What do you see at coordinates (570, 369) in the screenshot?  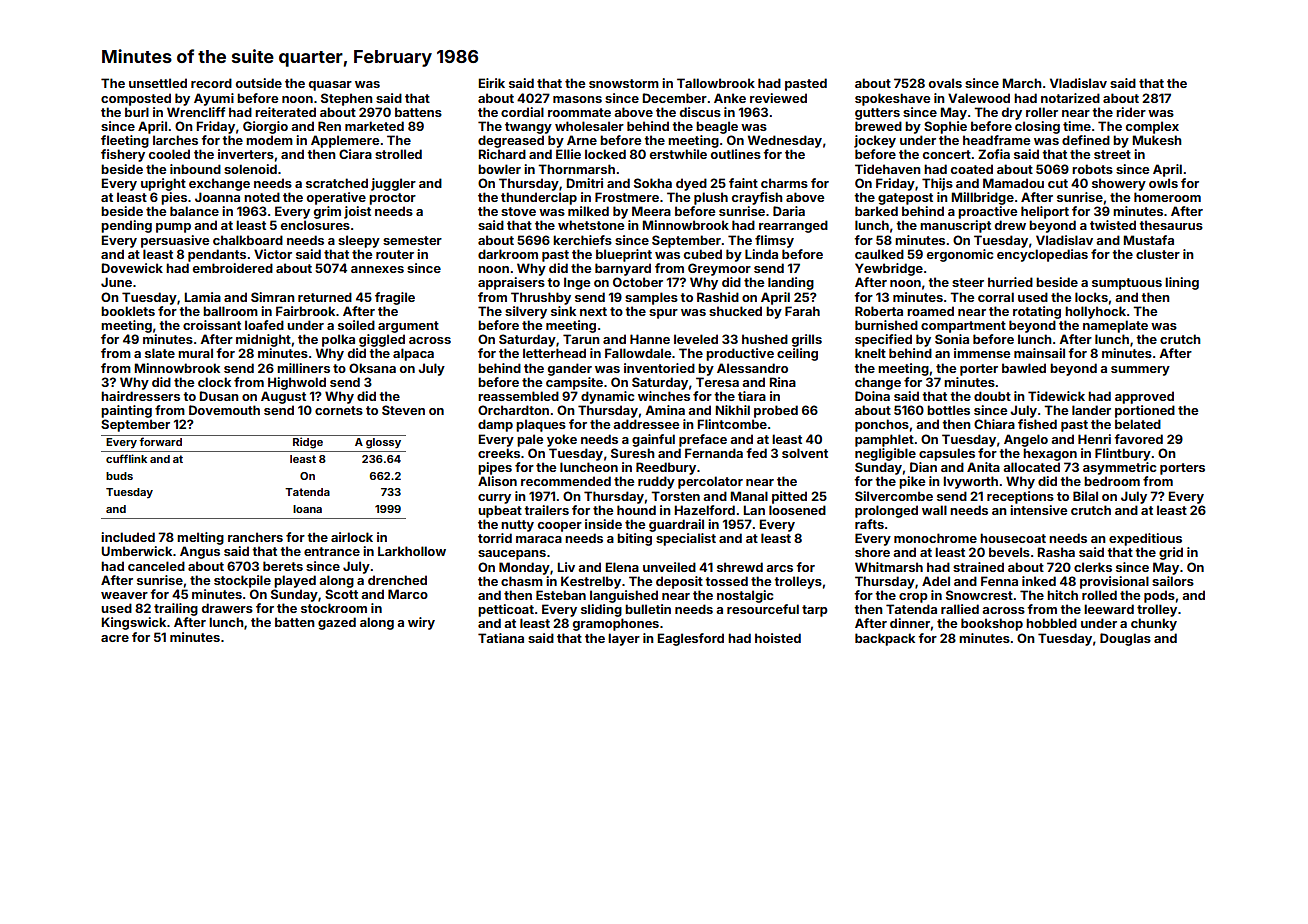 I see `gander` at bounding box center [570, 369].
